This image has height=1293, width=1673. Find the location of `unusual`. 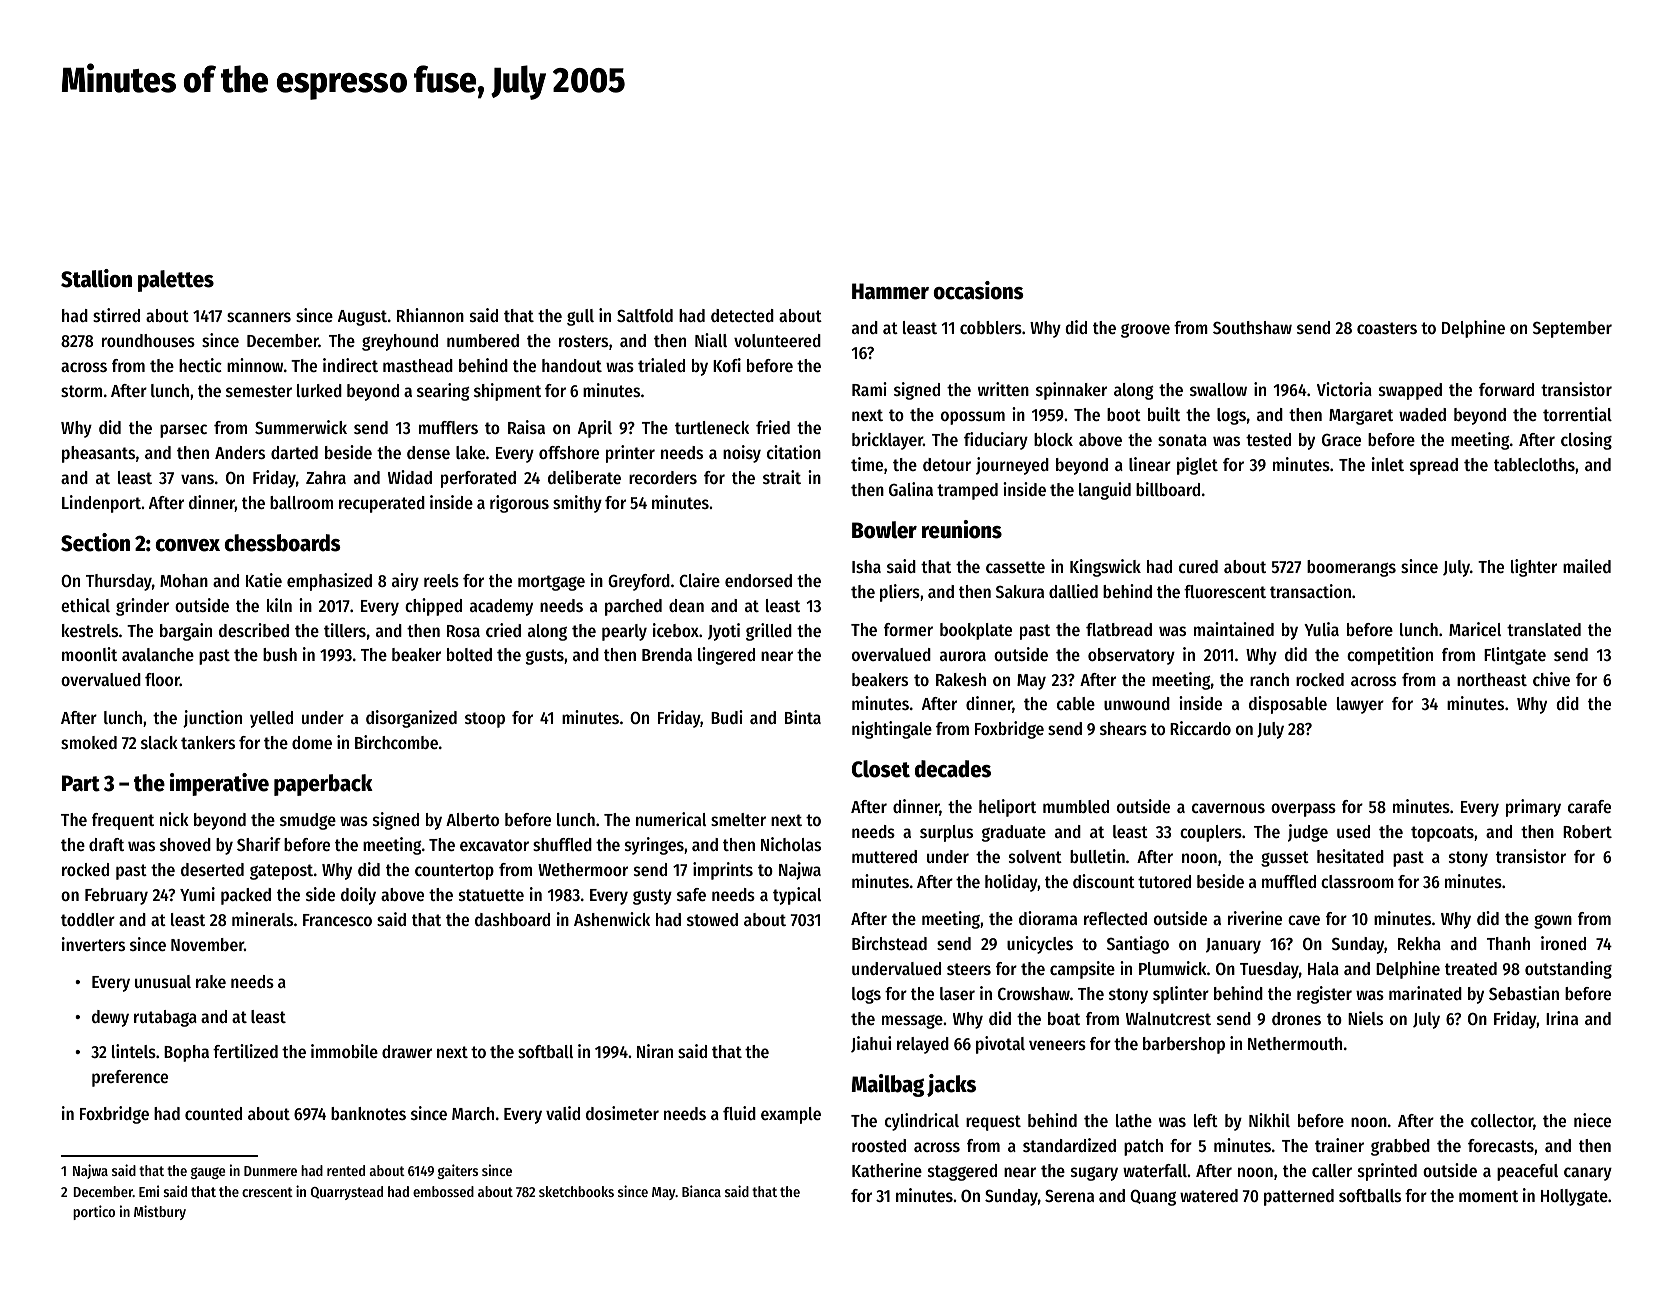

unusual is located at coordinates (163, 981).
